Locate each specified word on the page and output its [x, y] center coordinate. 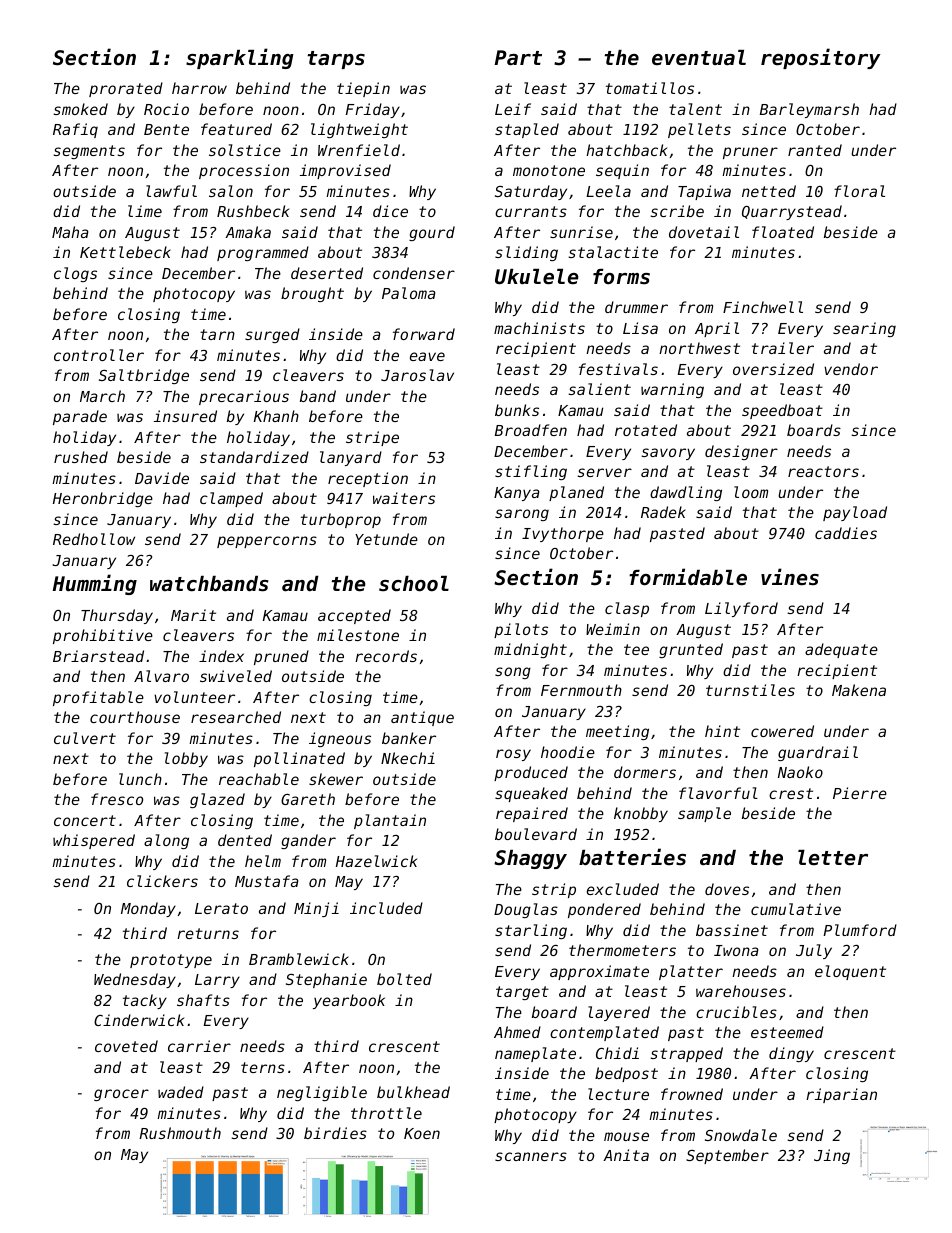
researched [236, 717]
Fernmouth [581, 690]
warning [672, 390]
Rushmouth [180, 1133]
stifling [531, 472]
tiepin [363, 89]
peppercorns [267, 542]
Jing [832, 1156]
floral [859, 191]
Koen [422, 1133]
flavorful [718, 793]
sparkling [240, 58]
